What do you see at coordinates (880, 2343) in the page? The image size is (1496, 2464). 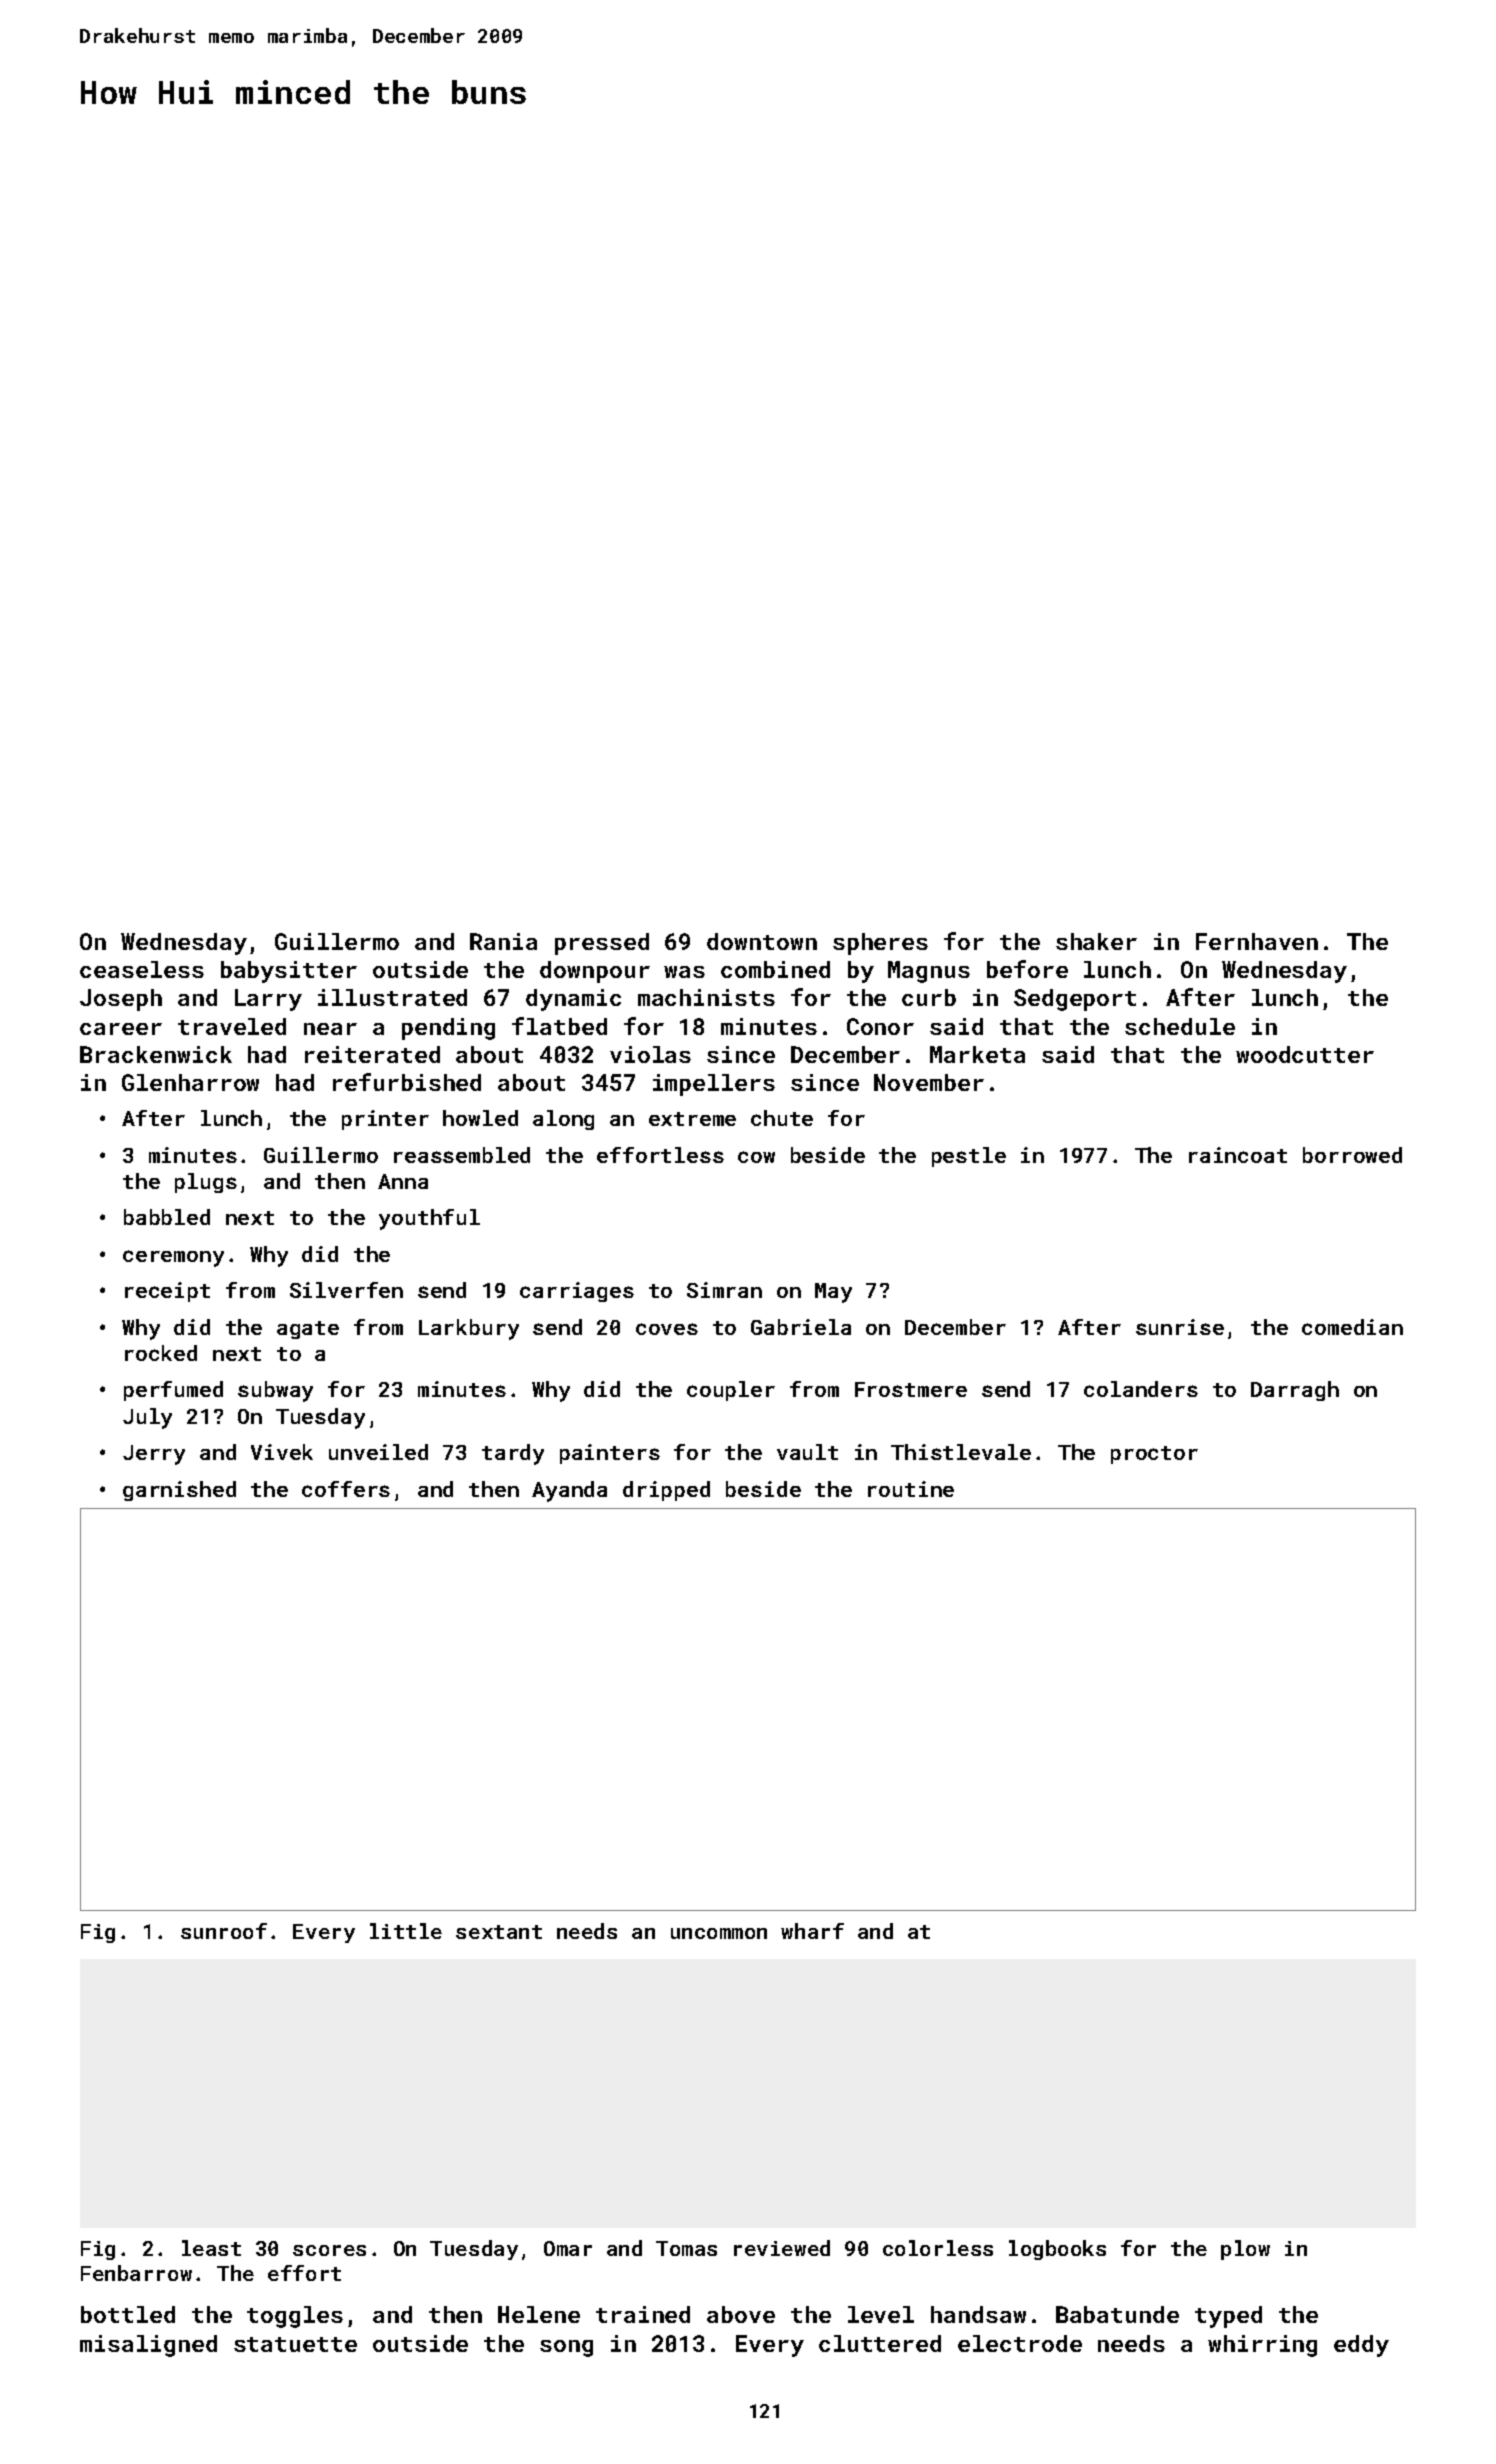 I see `cluttered` at bounding box center [880, 2343].
